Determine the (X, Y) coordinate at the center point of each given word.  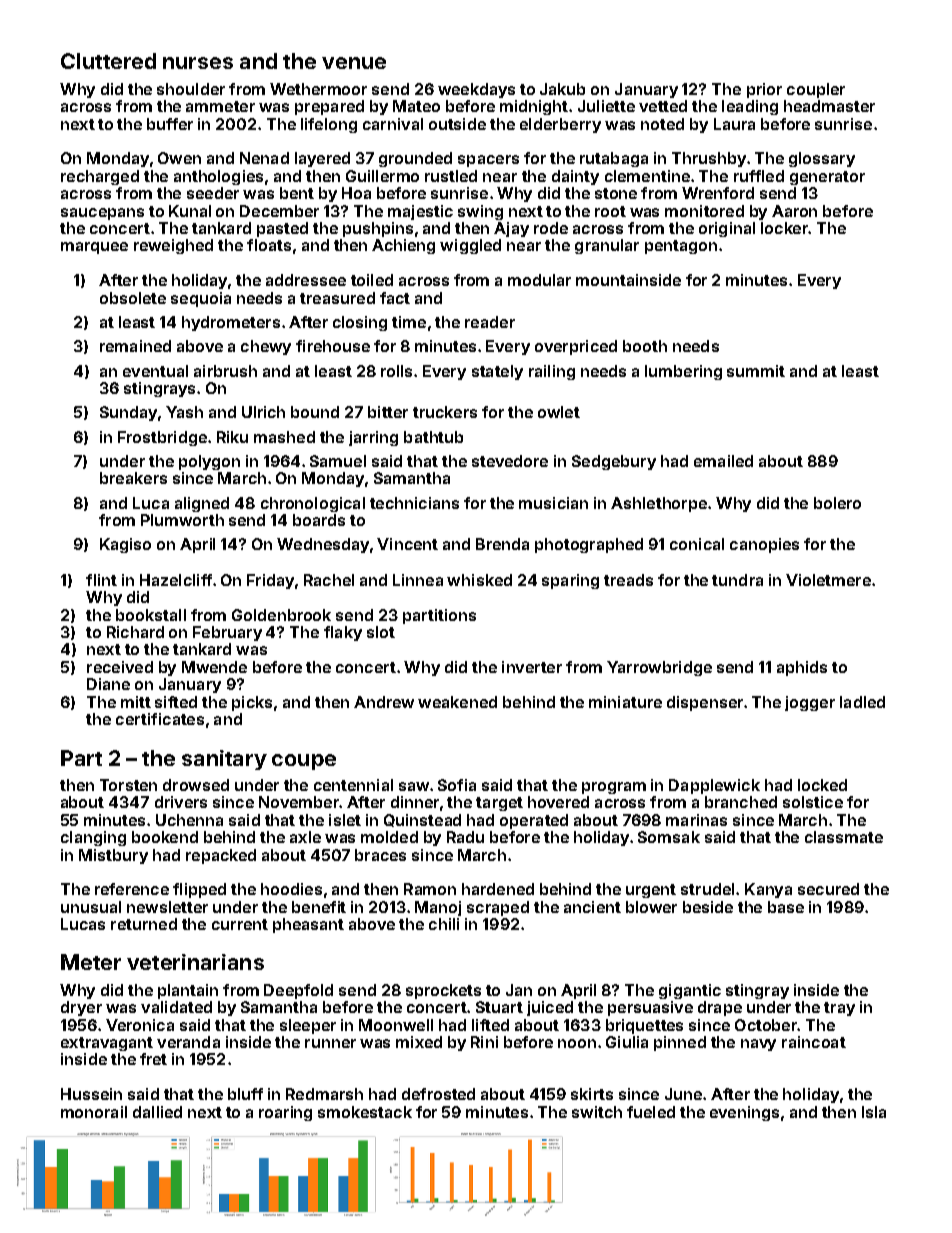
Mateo (416, 106)
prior (764, 90)
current (240, 924)
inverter (532, 667)
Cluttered (108, 61)
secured (828, 889)
